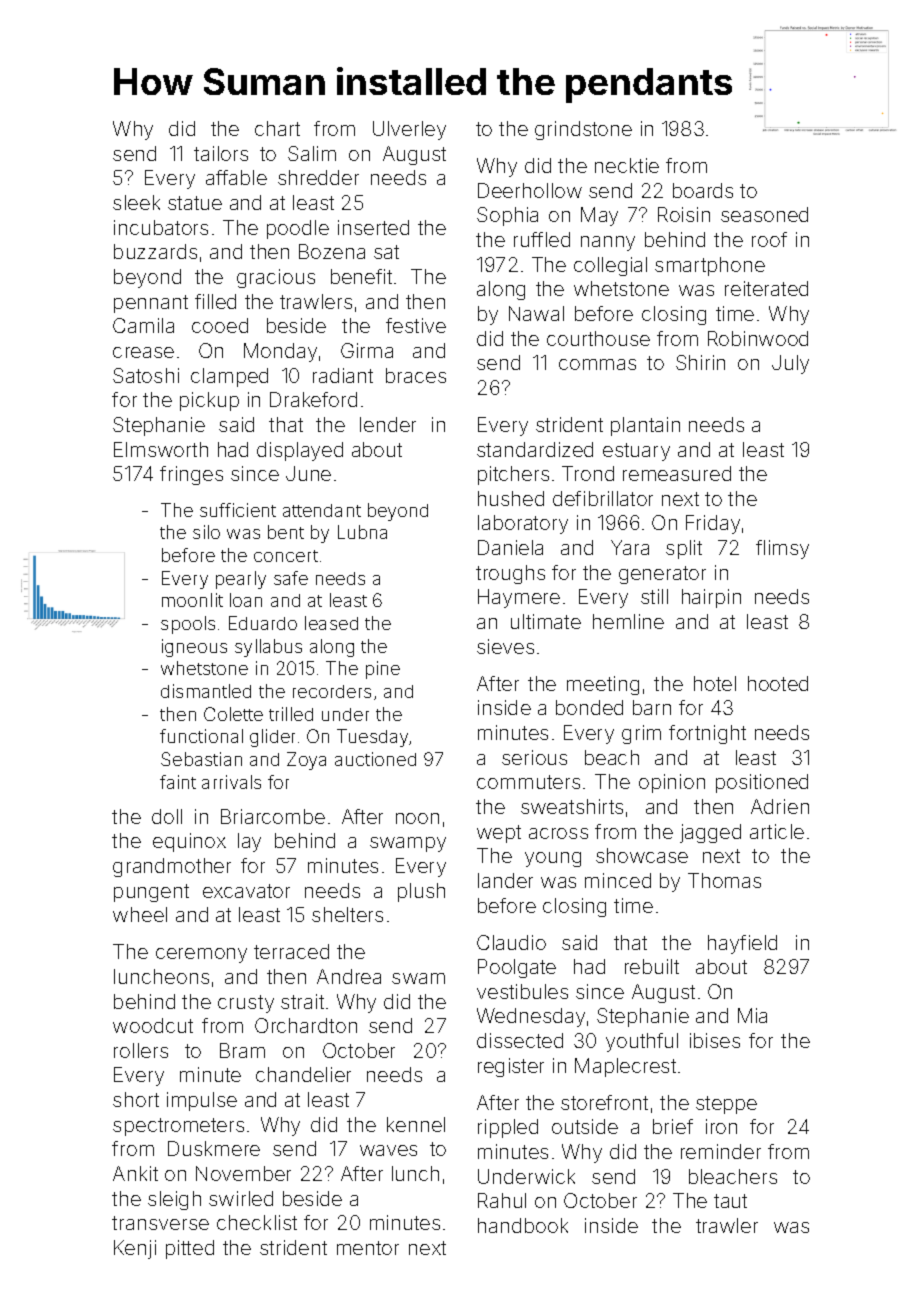 Image resolution: width=924 pixels, height=1311 pixels. I want to click on taut, so click(730, 1201).
